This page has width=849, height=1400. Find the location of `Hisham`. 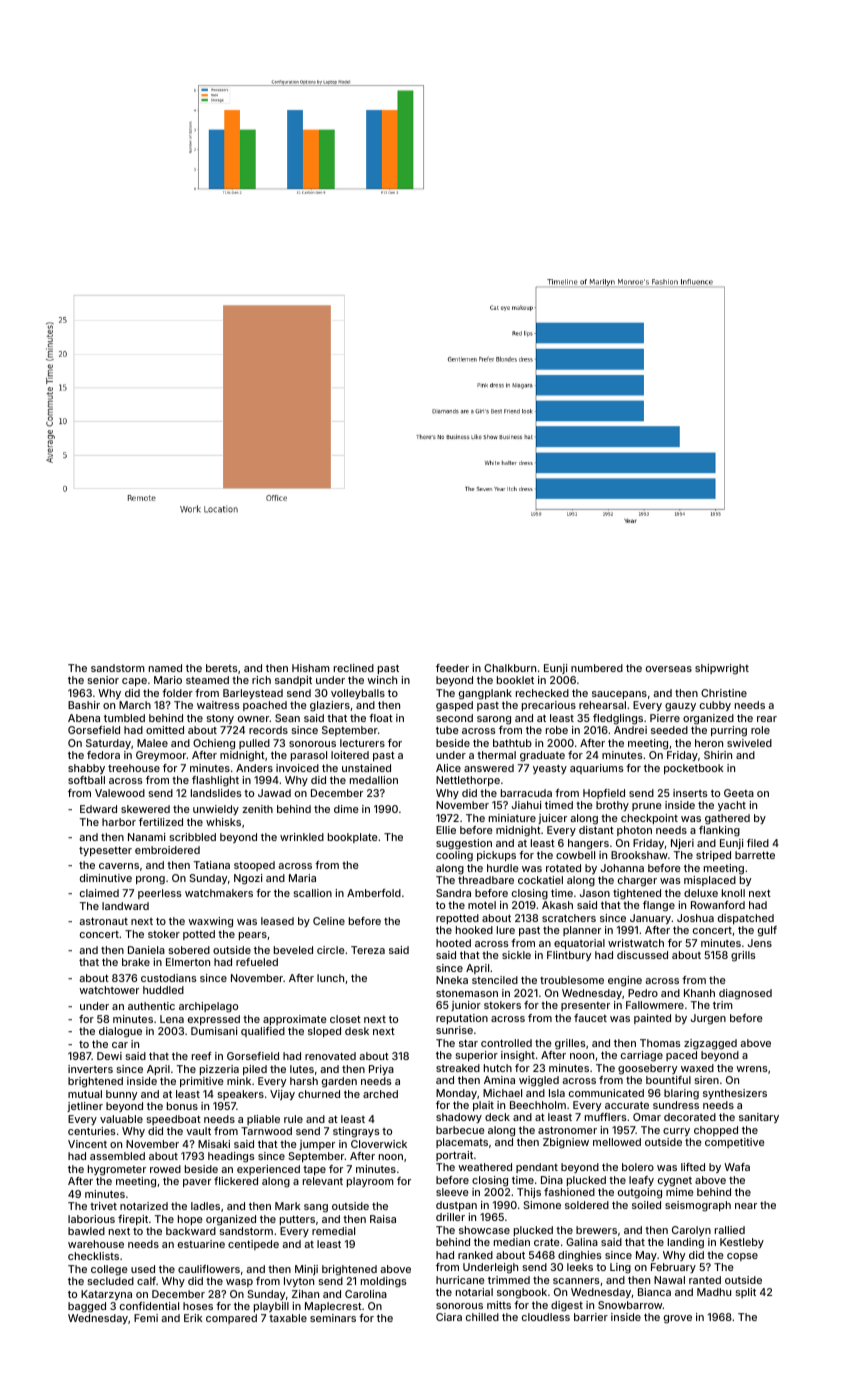

Hisham is located at coordinates (311, 668).
